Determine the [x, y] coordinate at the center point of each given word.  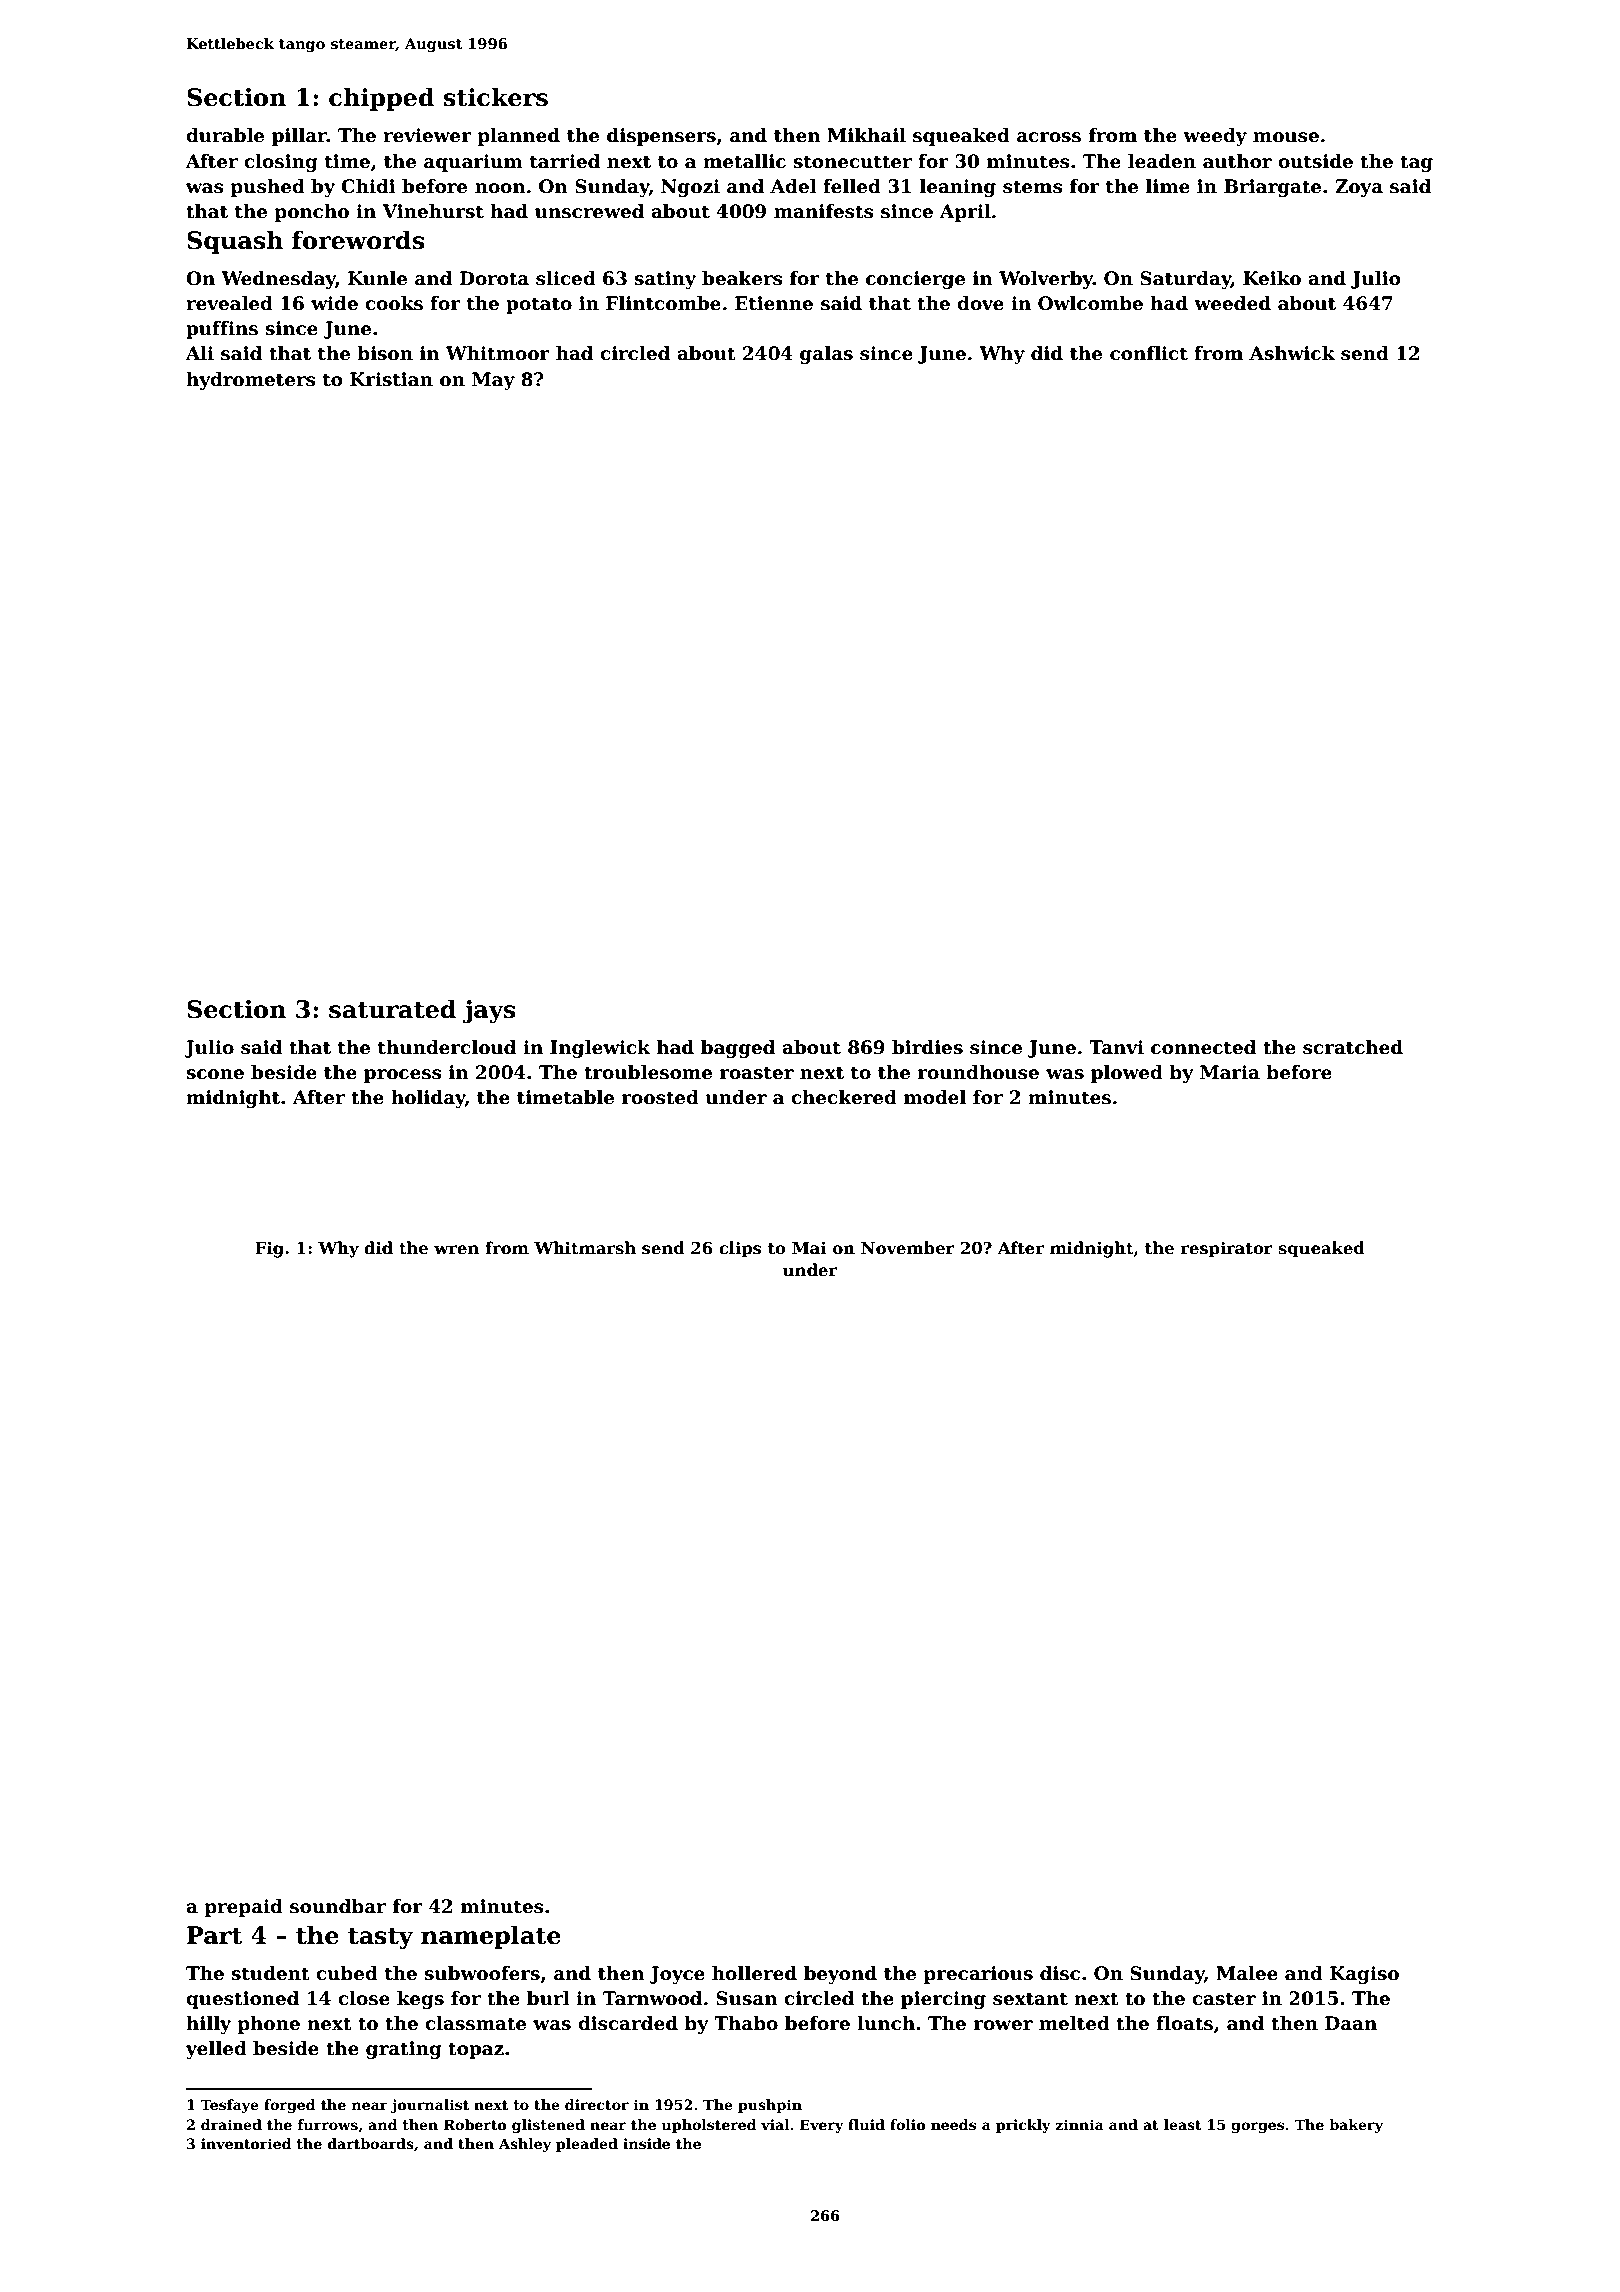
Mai [809, 1248]
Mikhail [866, 135]
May [493, 381]
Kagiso [1364, 1975]
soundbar [338, 1906]
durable [225, 135]
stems [1033, 187]
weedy [1215, 137]
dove [980, 303]
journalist [430, 2106]
